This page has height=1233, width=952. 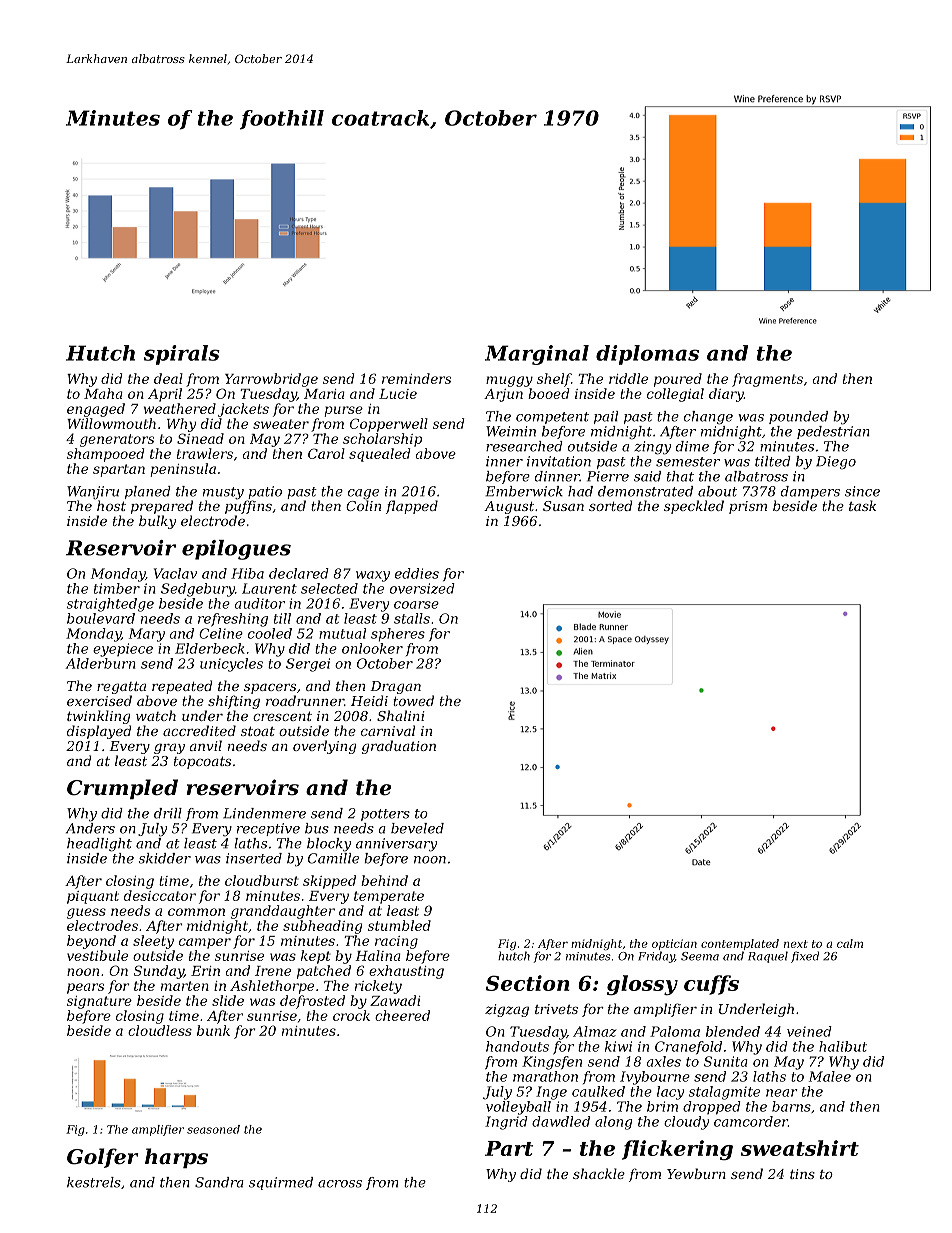 What do you see at coordinates (399, 747) in the page?
I see `graduation` at bounding box center [399, 747].
